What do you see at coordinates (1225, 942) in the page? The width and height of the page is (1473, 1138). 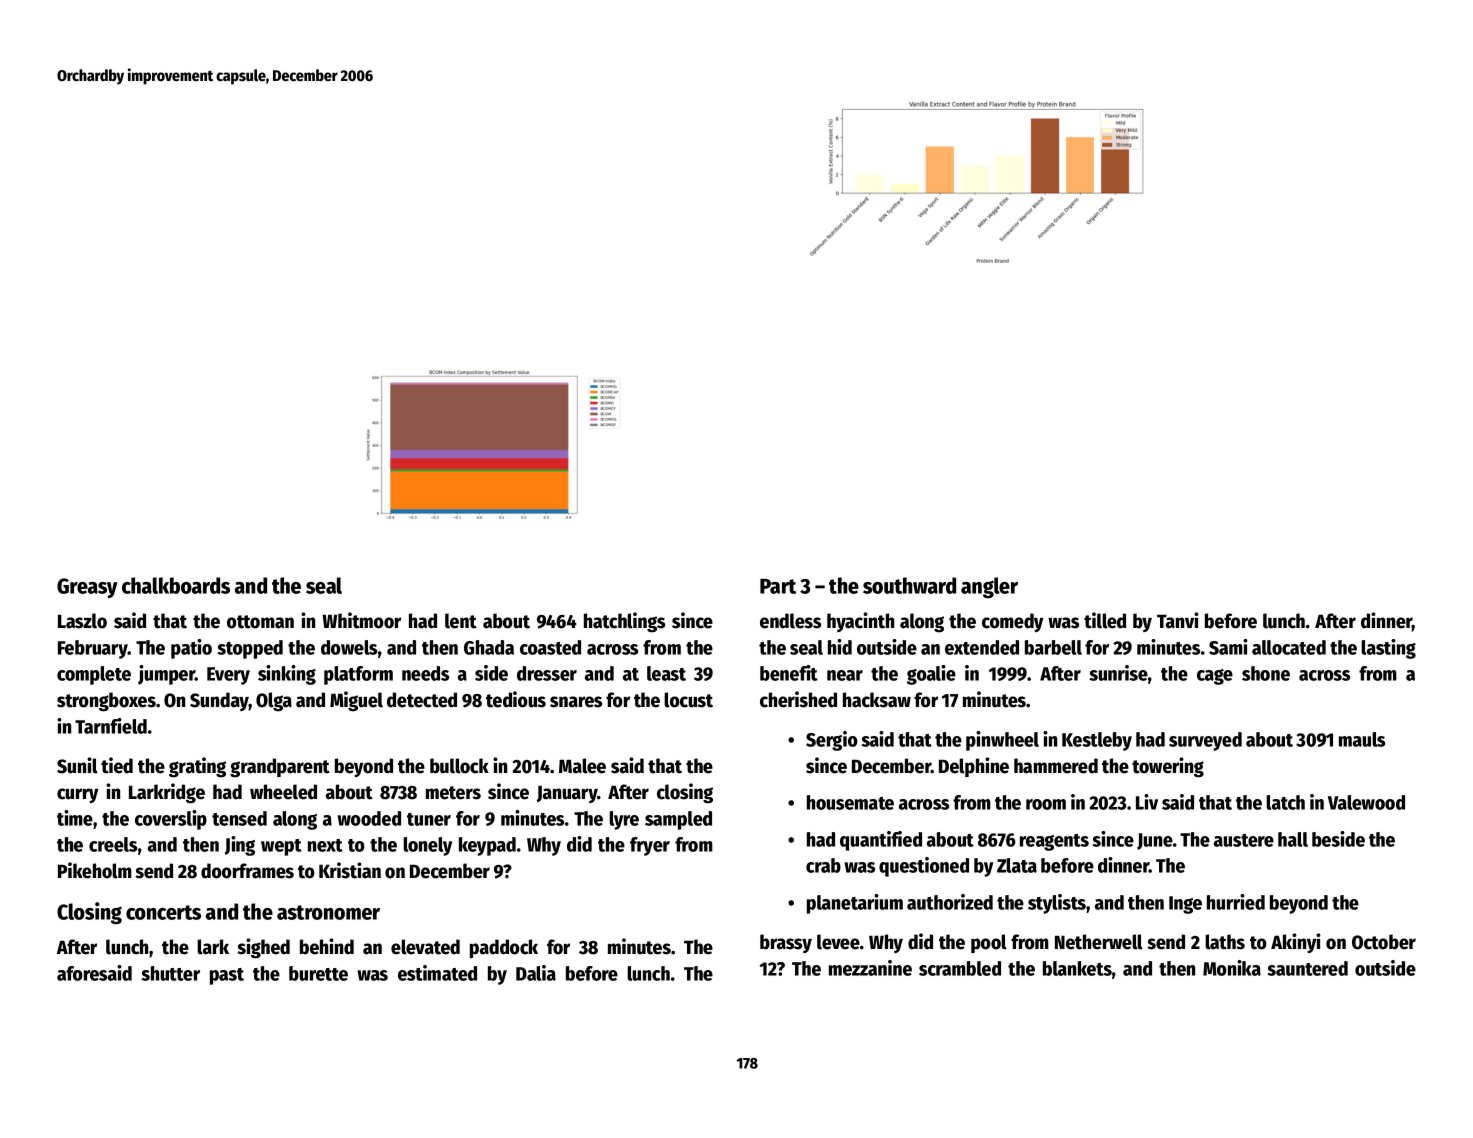 I see `laths` at bounding box center [1225, 942].
